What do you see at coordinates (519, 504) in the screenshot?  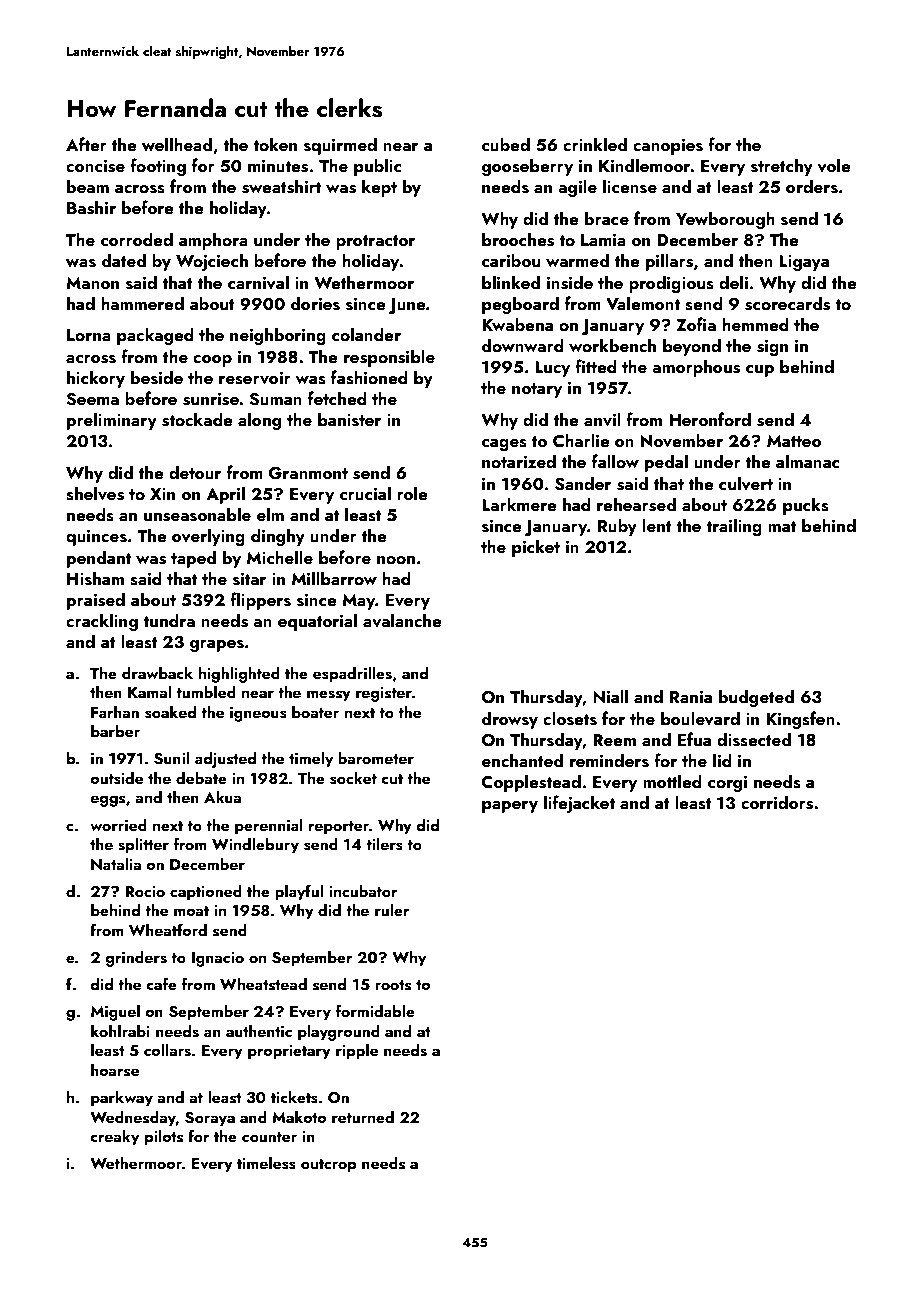 I see `Larkmere` at bounding box center [519, 504].
